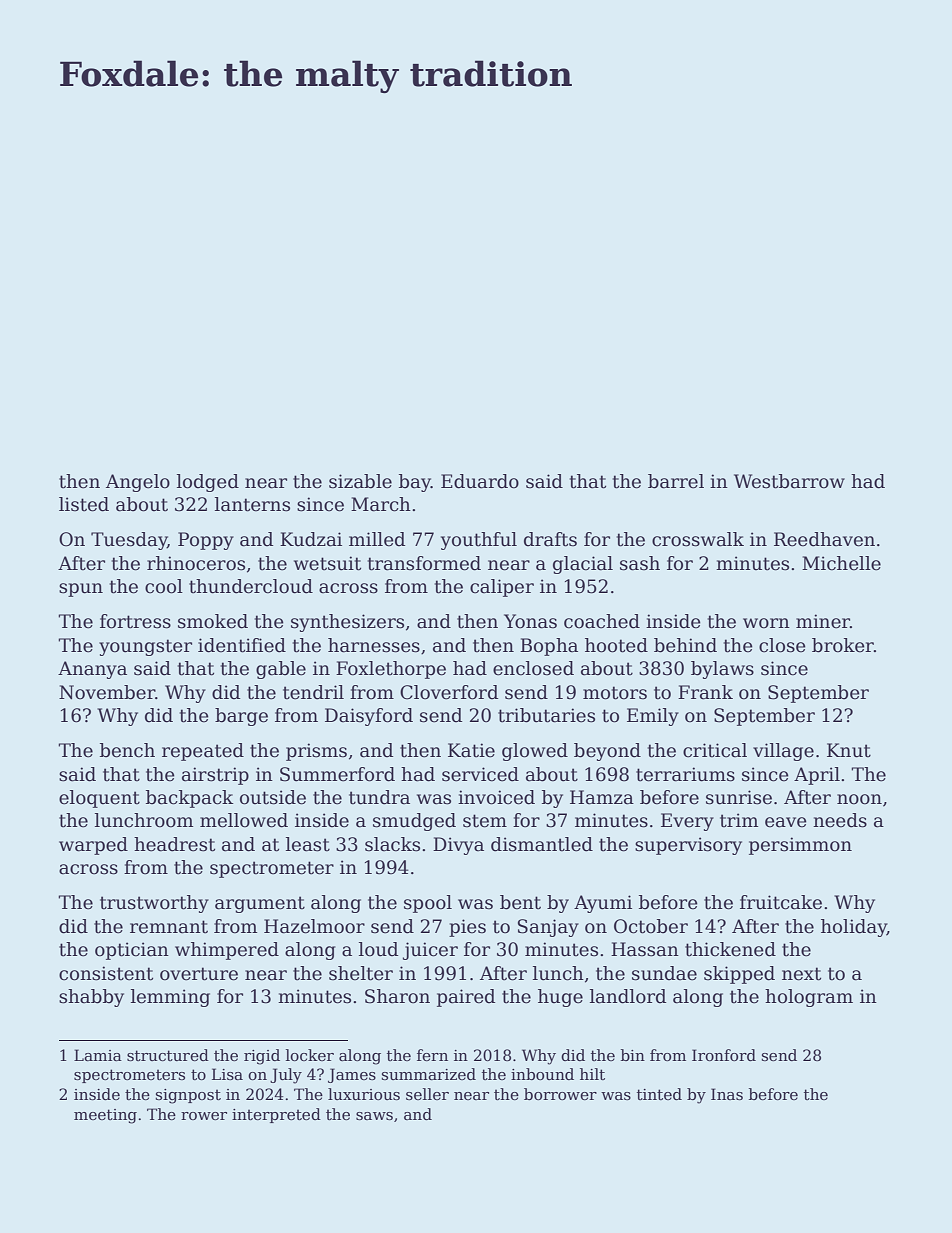 The height and width of the screenshot is (1233, 952). What do you see at coordinates (190, 799) in the screenshot?
I see `backpack` at bounding box center [190, 799].
